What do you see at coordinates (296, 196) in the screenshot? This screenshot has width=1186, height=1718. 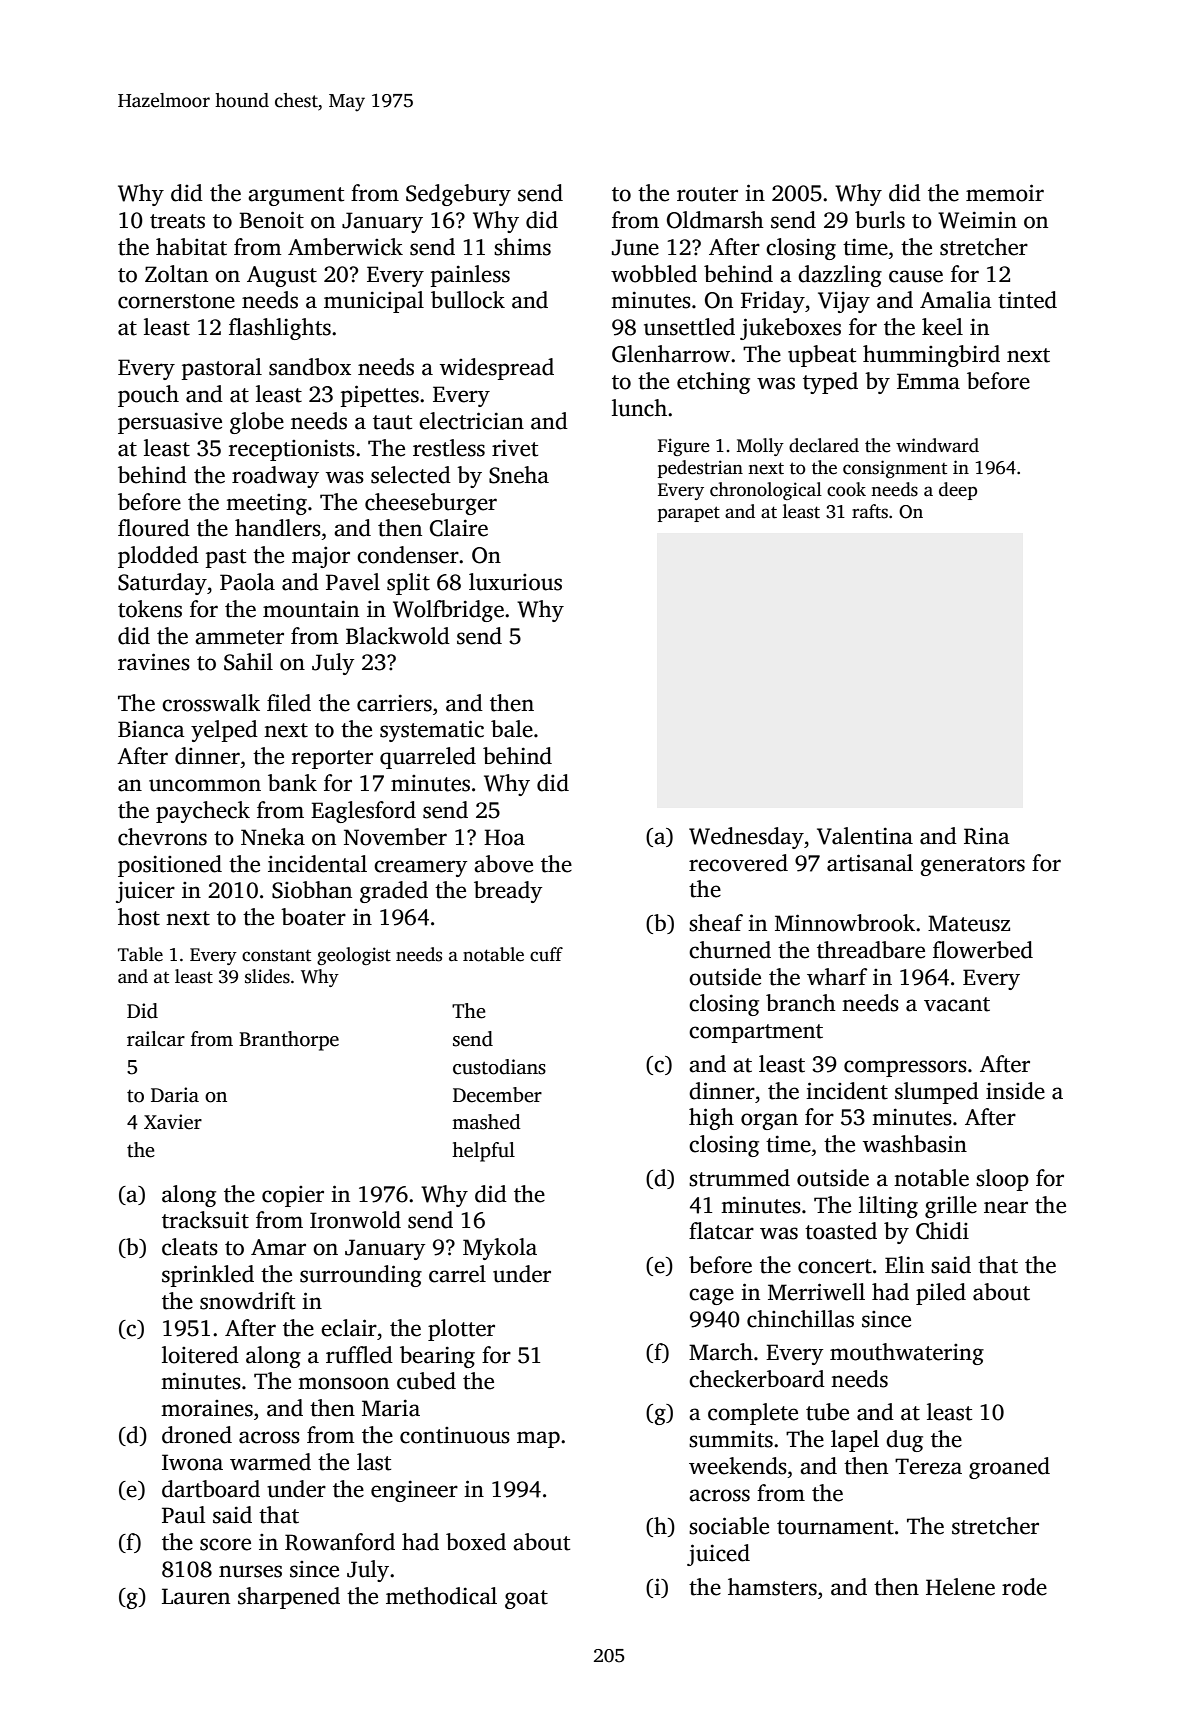 I see `argument` at bounding box center [296, 196].
